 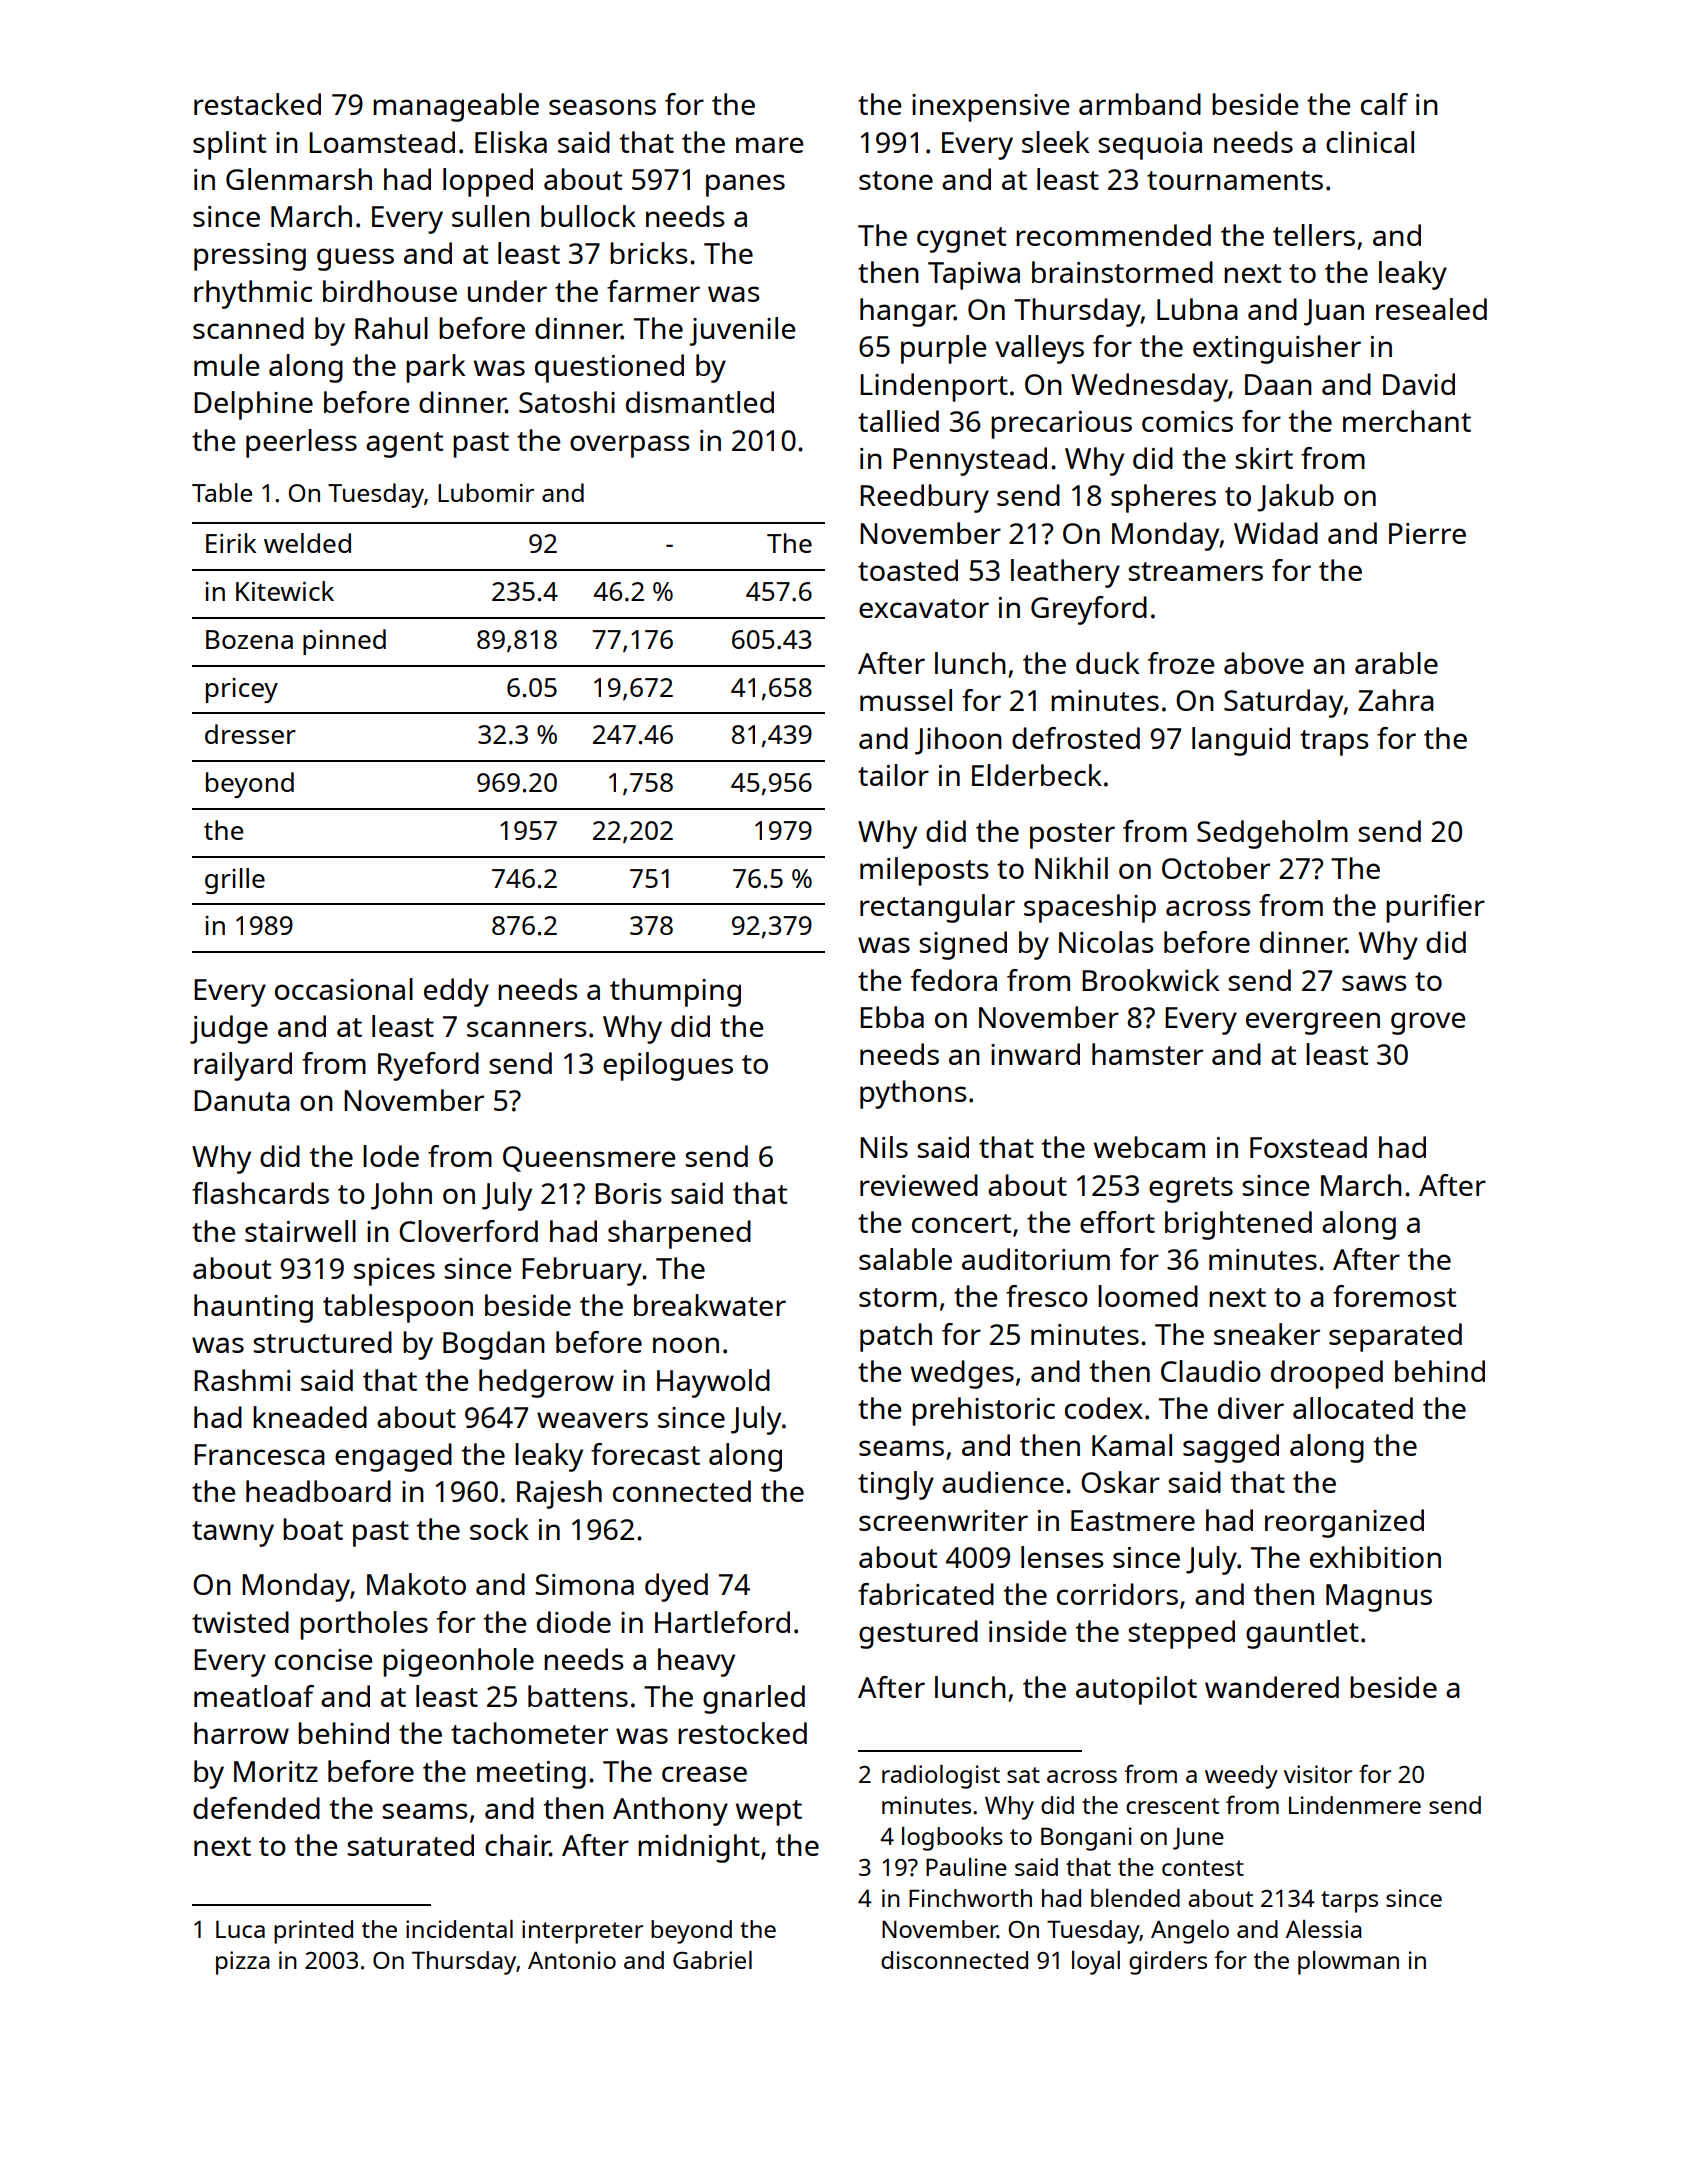 I want to click on inexpensive, so click(x=990, y=108).
